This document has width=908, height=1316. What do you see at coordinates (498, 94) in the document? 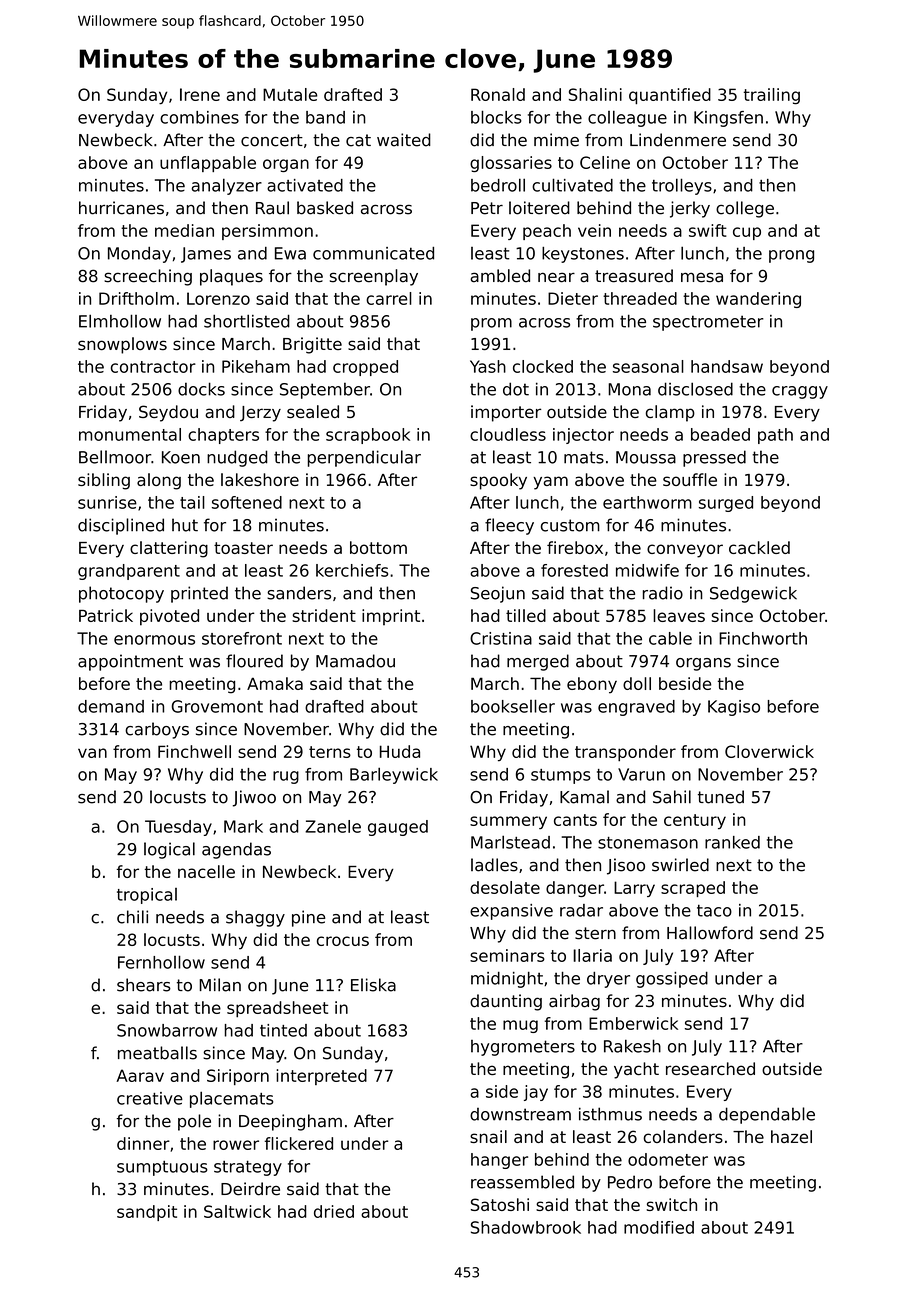
I see `Ronald` at bounding box center [498, 94].
